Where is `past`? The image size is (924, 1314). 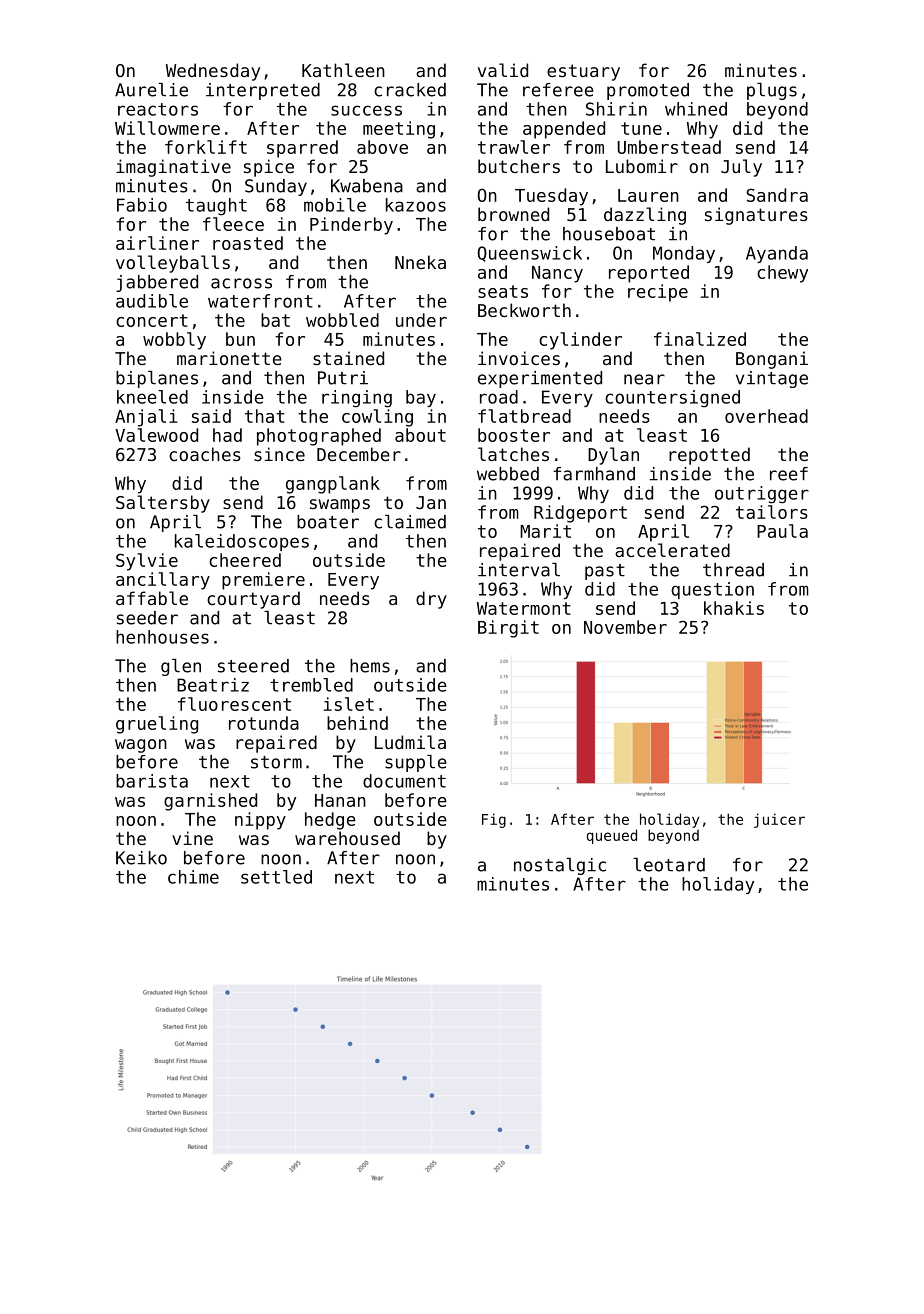 past is located at coordinates (605, 572).
